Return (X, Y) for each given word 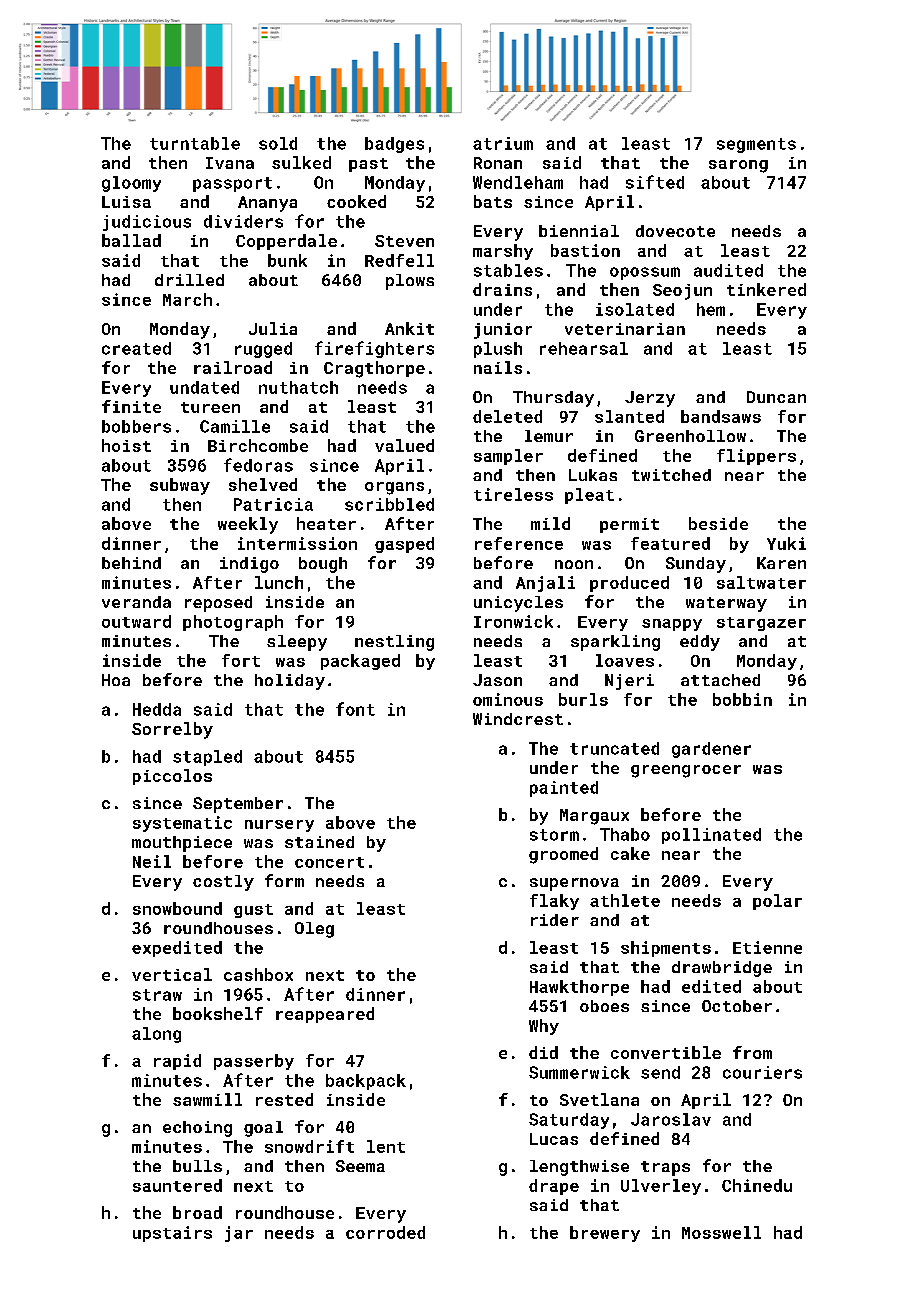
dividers (243, 221)
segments (756, 145)
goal (263, 1129)
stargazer (761, 624)
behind (131, 563)
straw (157, 995)
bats (493, 201)
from (752, 1052)
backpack (366, 1082)
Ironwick (513, 621)
